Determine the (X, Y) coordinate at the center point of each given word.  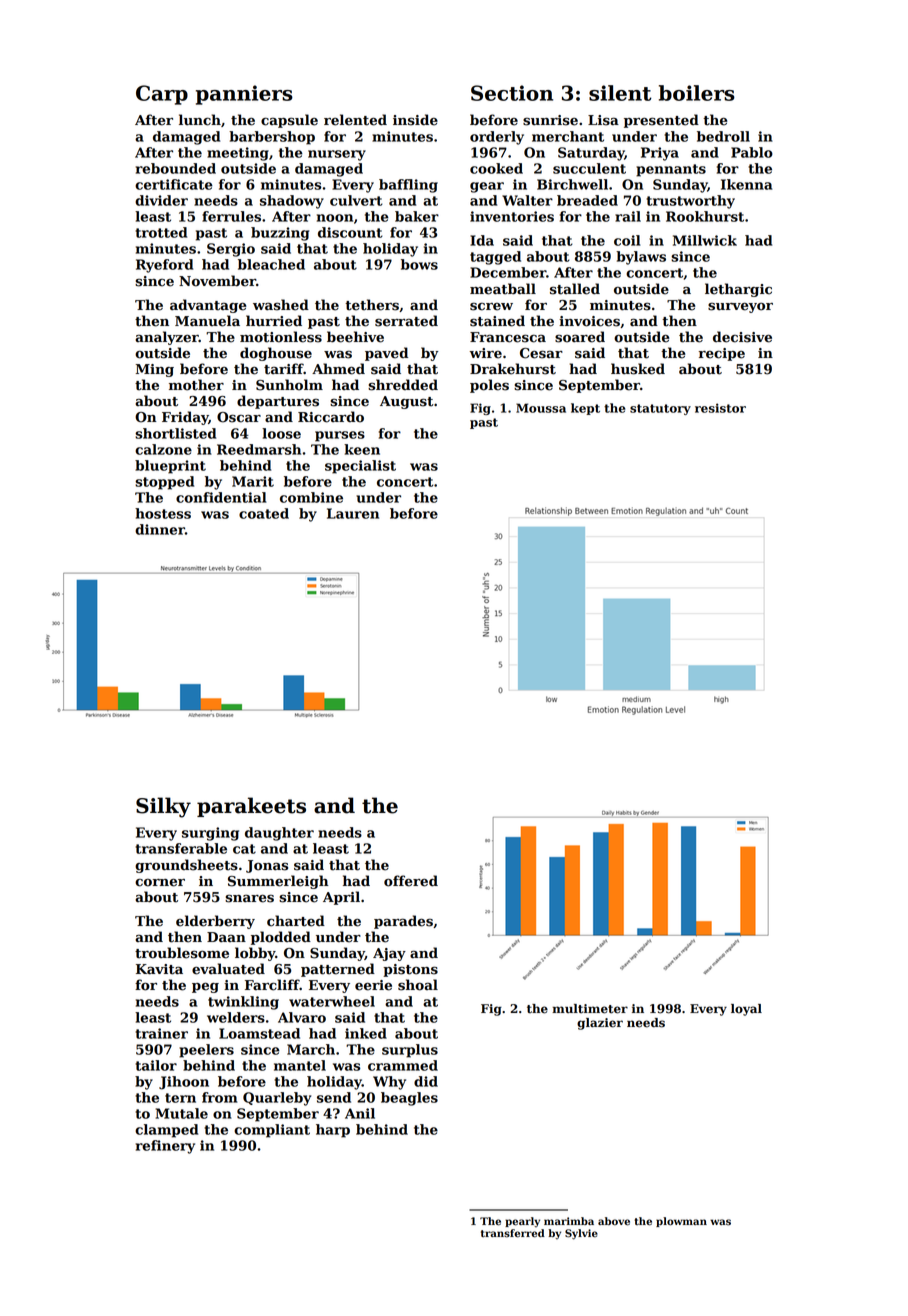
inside (415, 120)
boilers (697, 93)
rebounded (176, 168)
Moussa (541, 408)
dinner (160, 529)
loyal (746, 1010)
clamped (166, 1131)
